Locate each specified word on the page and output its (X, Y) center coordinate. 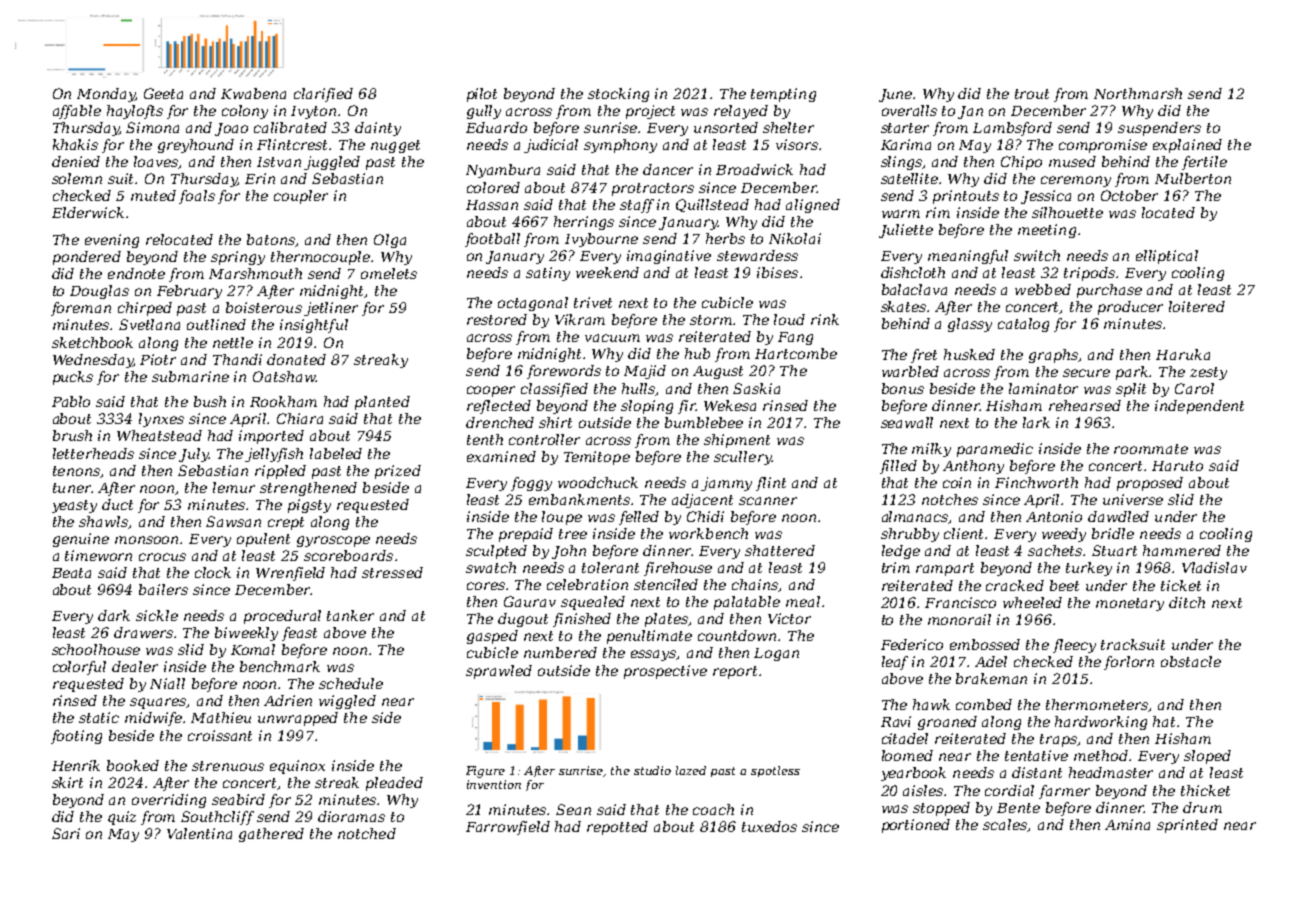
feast (299, 634)
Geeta (163, 93)
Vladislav (1214, 567)
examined (501, 456)
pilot (482, 95)
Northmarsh (1138, 93)
